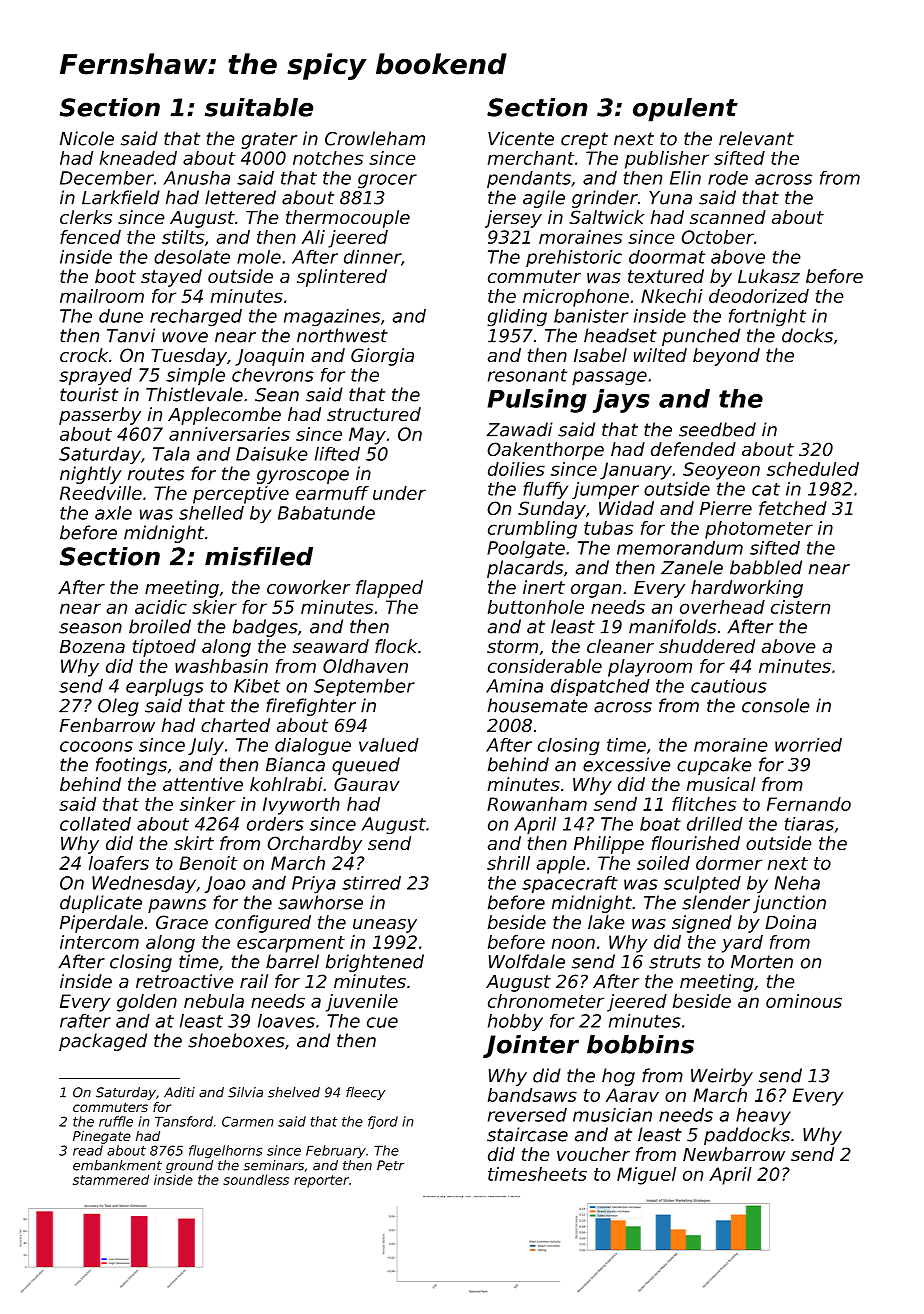 This screenshot has height=1314, width=924. I want to click on organ, so click(596, 591).
